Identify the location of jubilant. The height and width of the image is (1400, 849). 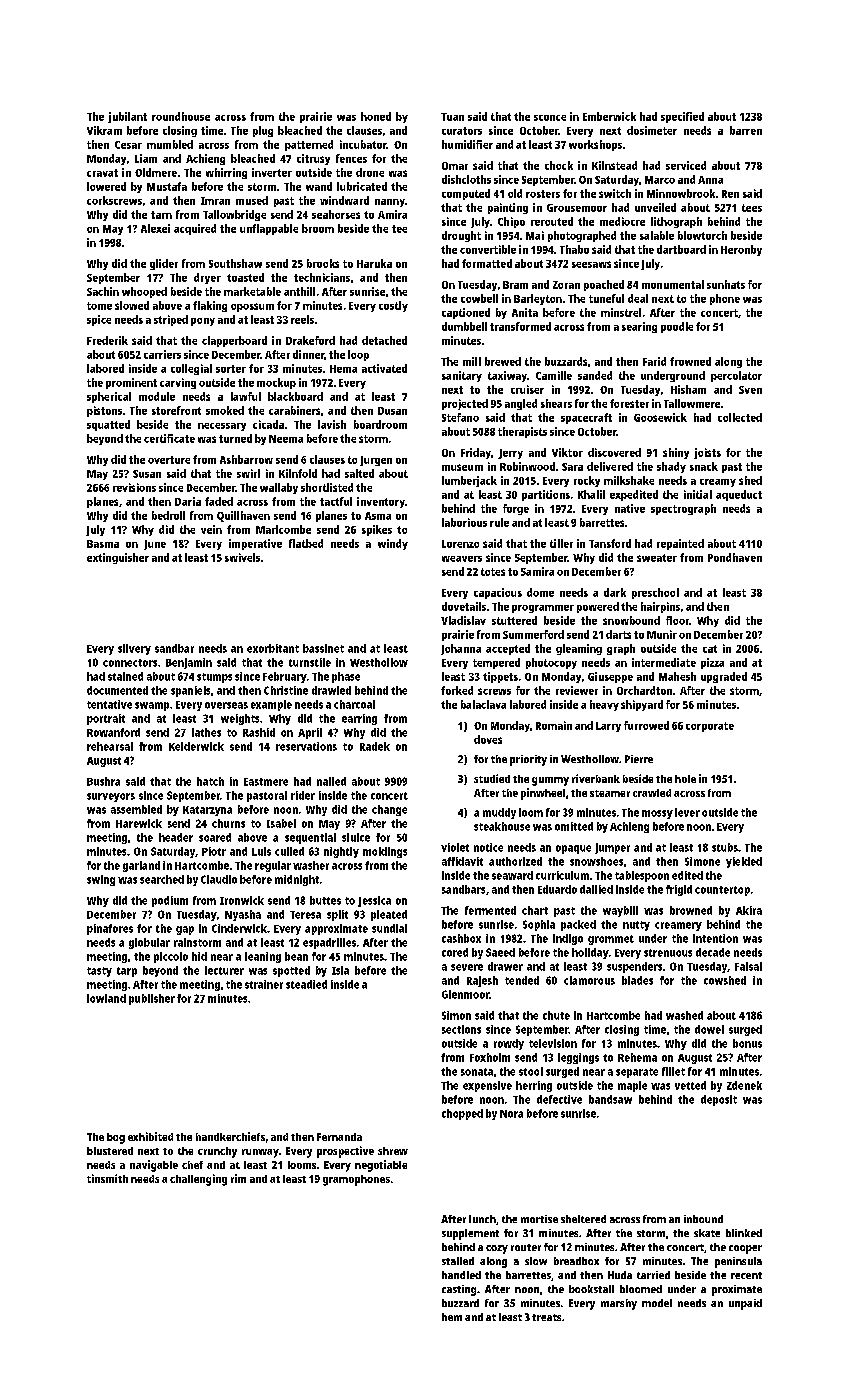
(127, 117).
